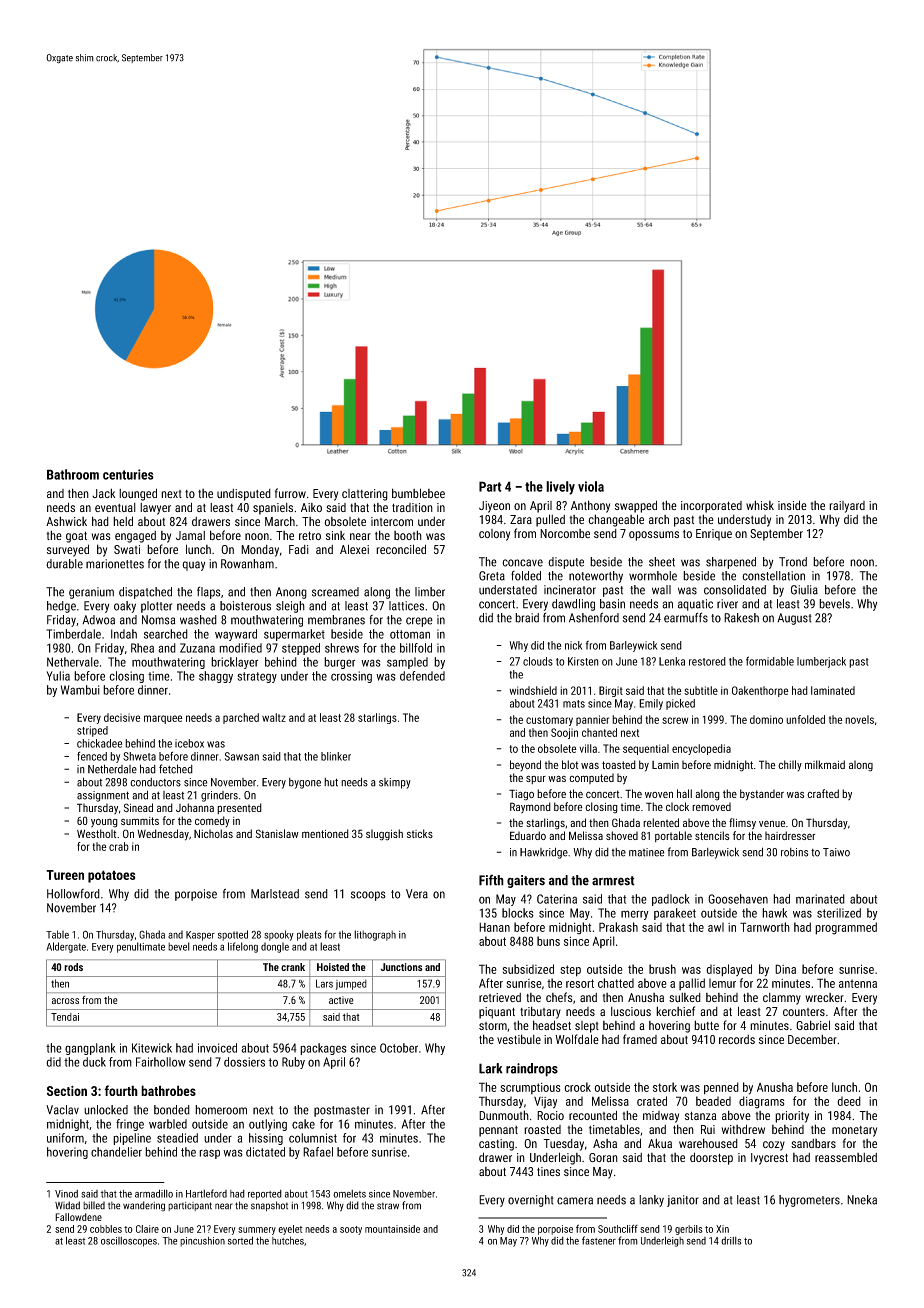 The image size is (924, 1308). Describe the element at coordinates (769, 1159) in the document. I see `Ivycrest` at that location.
